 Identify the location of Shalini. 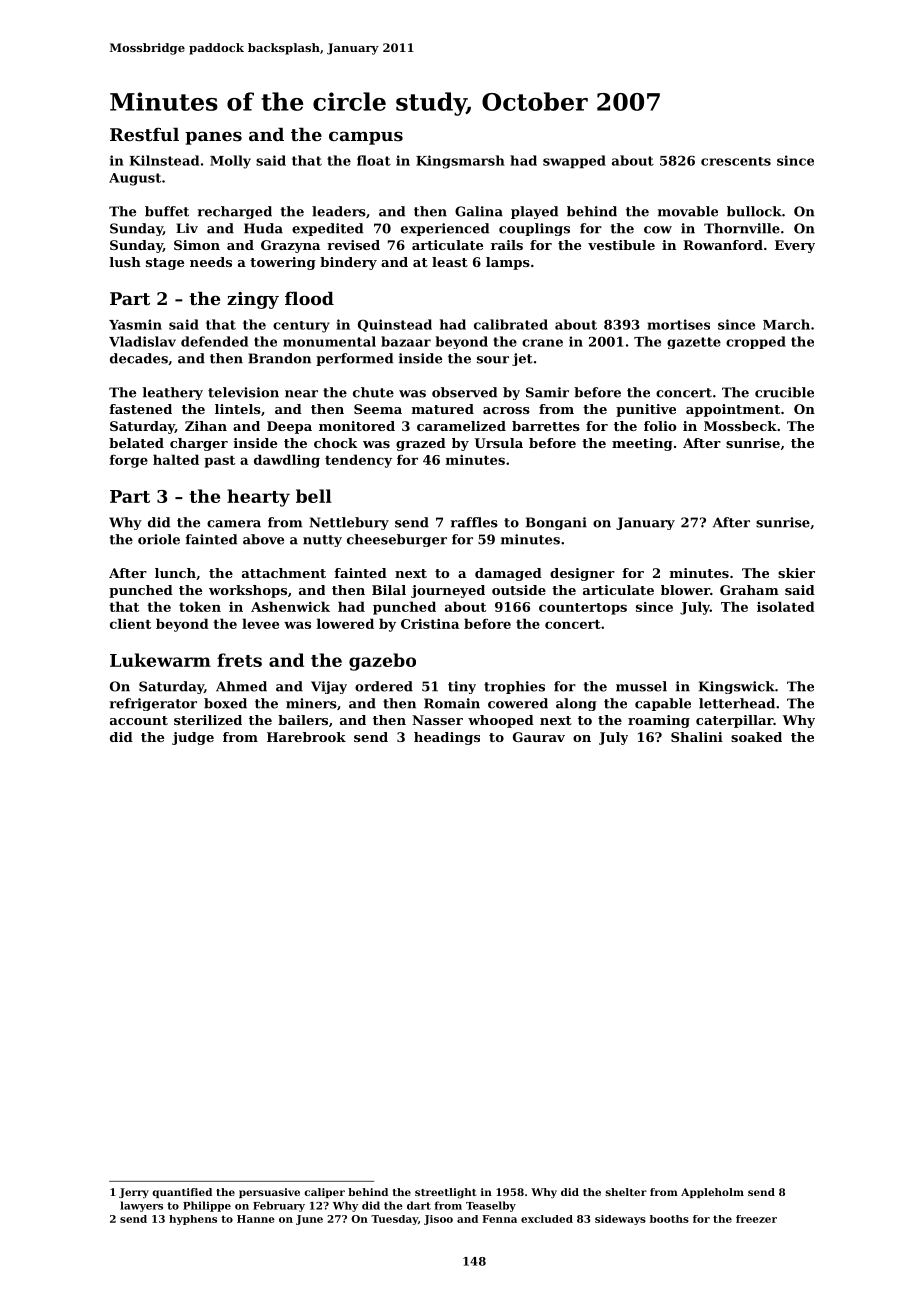
(697, 737).
